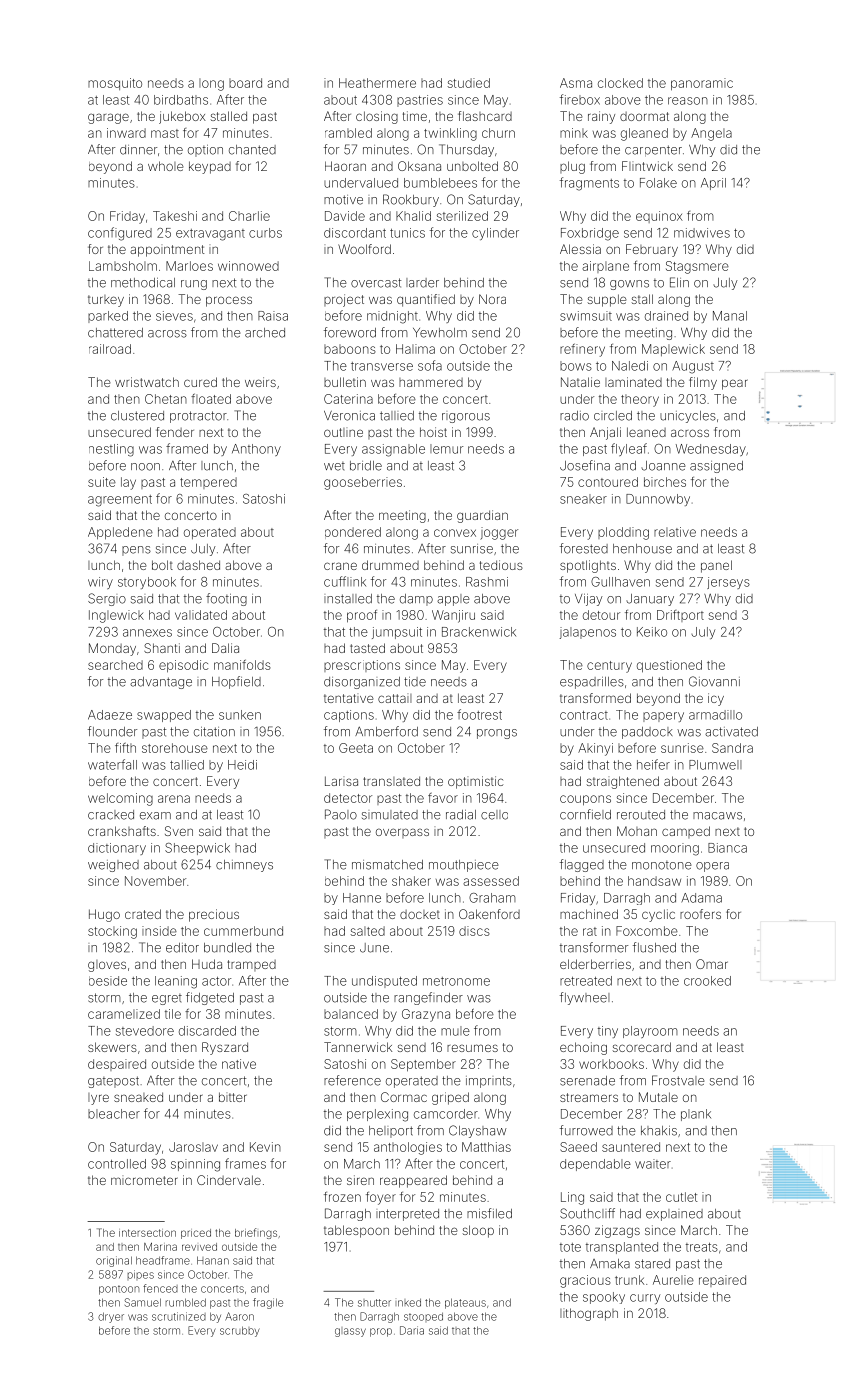 This page has height=1400, width=849. Describe the element at coordinates (390, 565) in the page. I see `drummed` at that location.
